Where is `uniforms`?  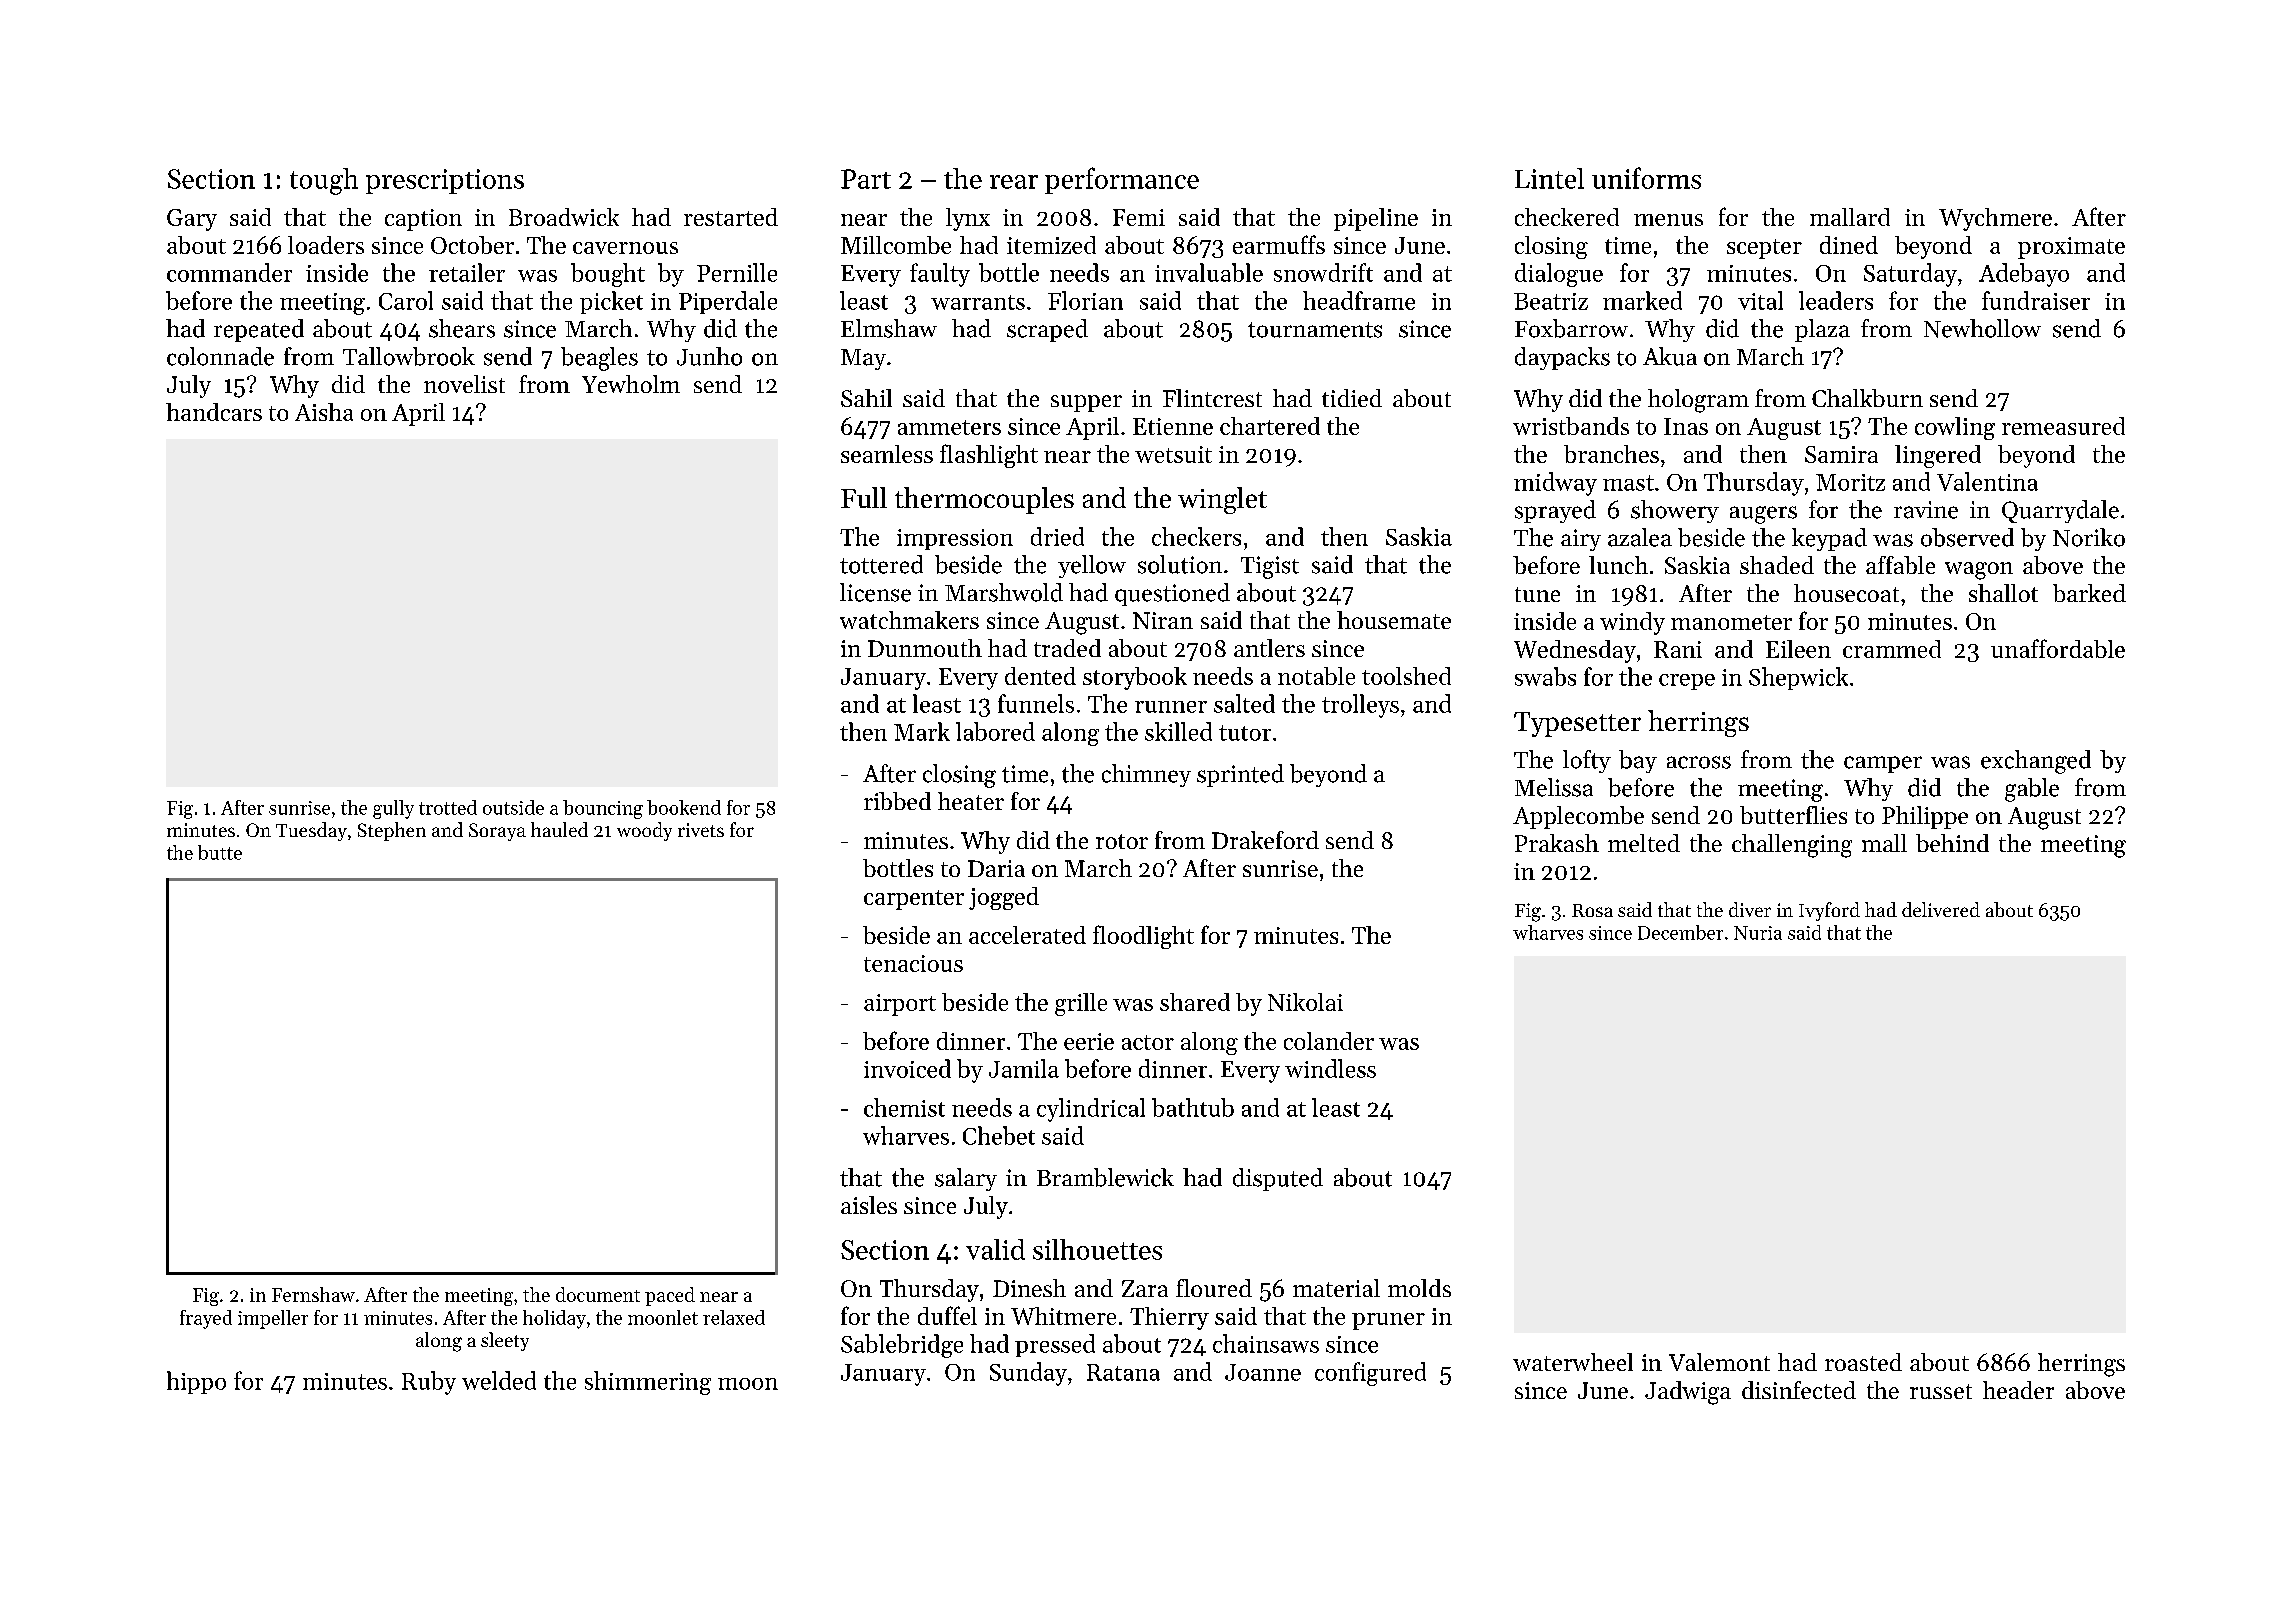
uniforms is located at coordinates (1646, 178).
